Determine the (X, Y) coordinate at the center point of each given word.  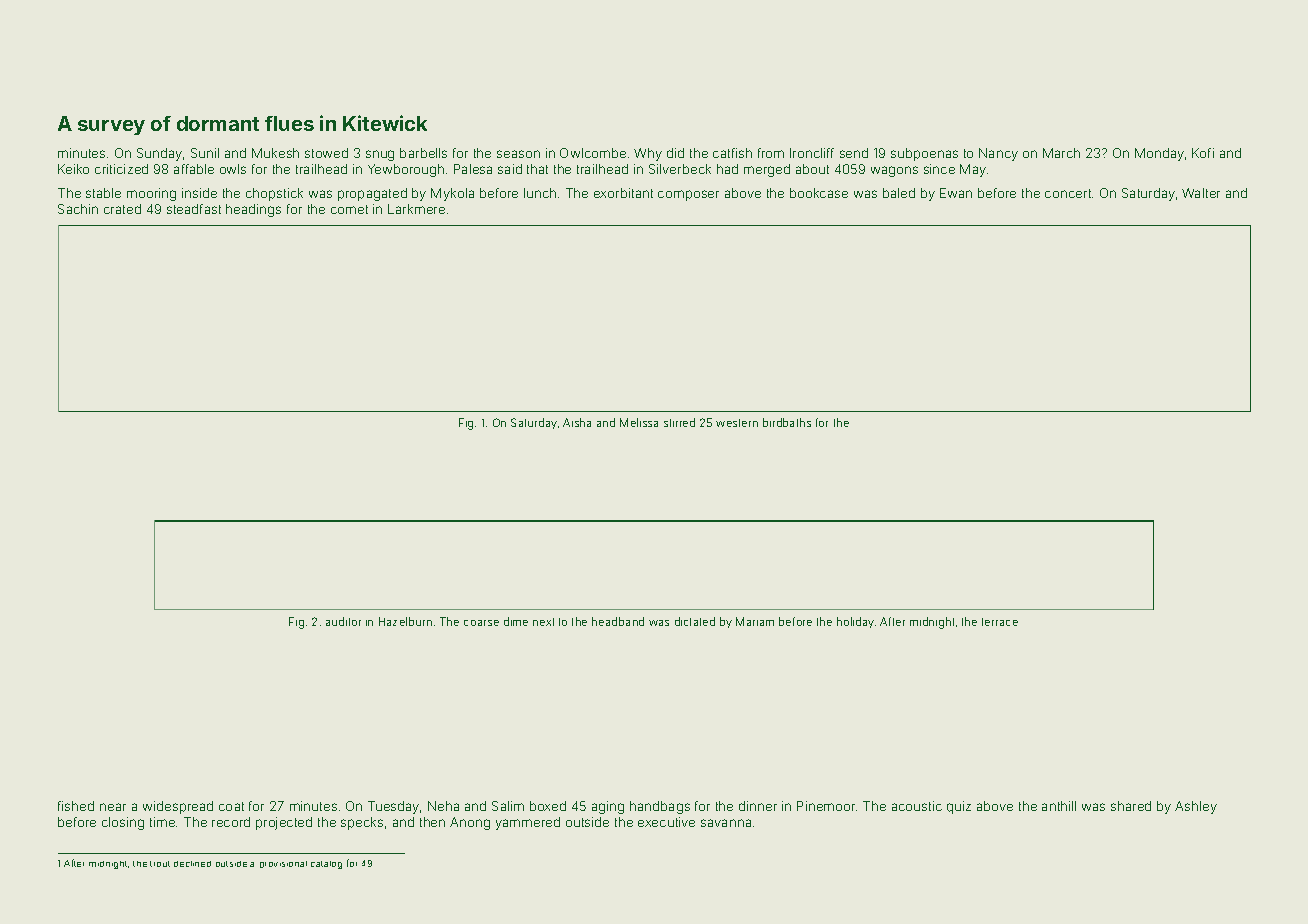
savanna (726, 823)
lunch (540, 193)
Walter (1201, 193)
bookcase (819, 193)
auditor (343, 621)
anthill (1059, 806)
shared (1131, 806)
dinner (758, 806)
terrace (1000, 622)
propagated (372, 194)
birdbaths (787, 422)
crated (122, 209)
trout (160, 864)
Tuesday (393, 807)
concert (1068, 193)
